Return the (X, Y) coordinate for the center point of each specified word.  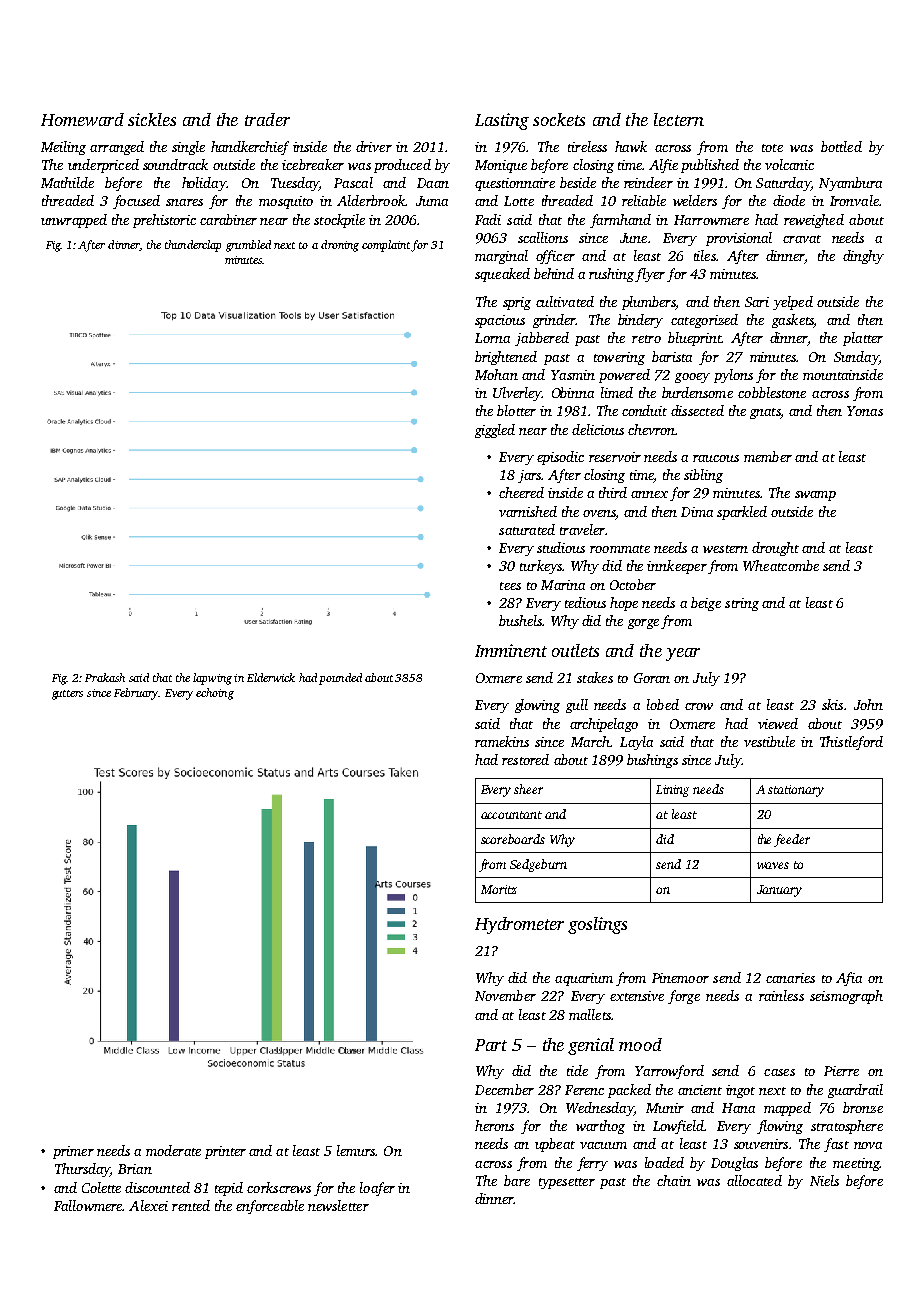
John (868, 704)
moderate (173, 1150)
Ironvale (854, 200)
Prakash (105, 677)
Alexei (148, 1205)
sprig (517, 303)
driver (374, 146)
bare (517, 1180)
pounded (340, 679)
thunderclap (193, 246)
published (710, 166)
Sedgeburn (538, 865)
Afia (849, 979)
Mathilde (67, 182)
